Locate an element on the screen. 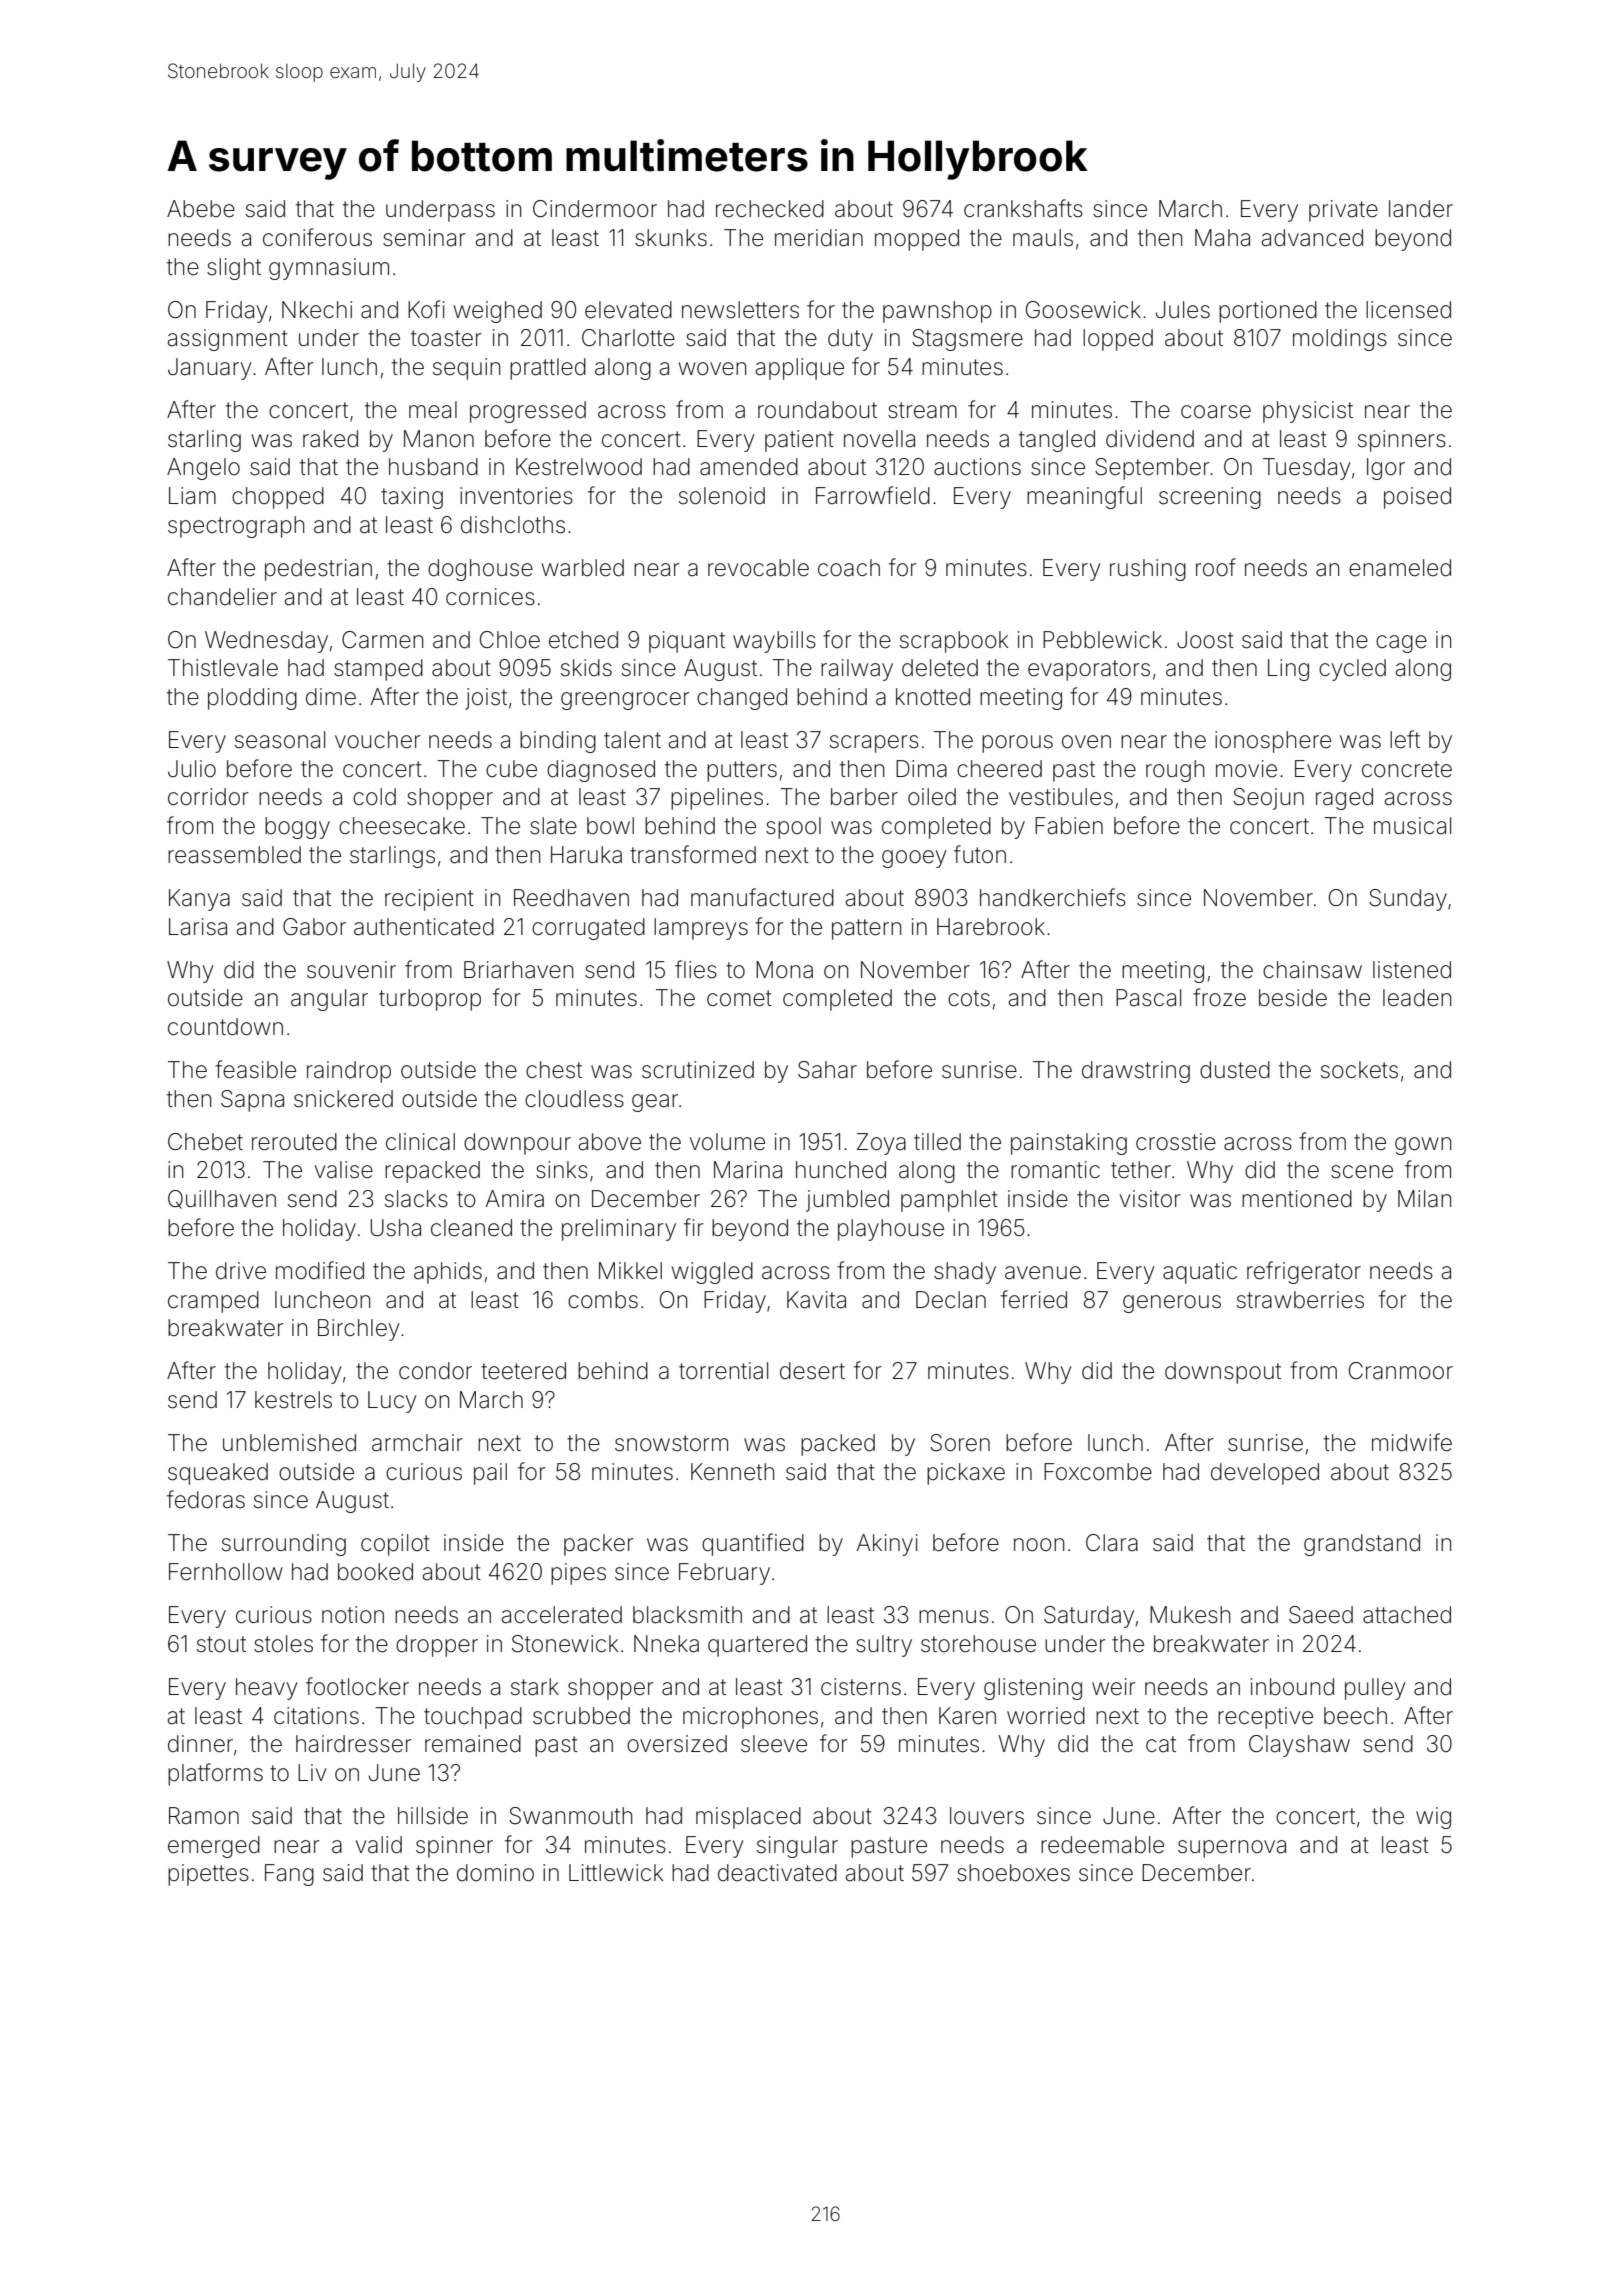 This screenshot has height=2292, width=1620. Sunday is located at coordinates (1408, 900).
